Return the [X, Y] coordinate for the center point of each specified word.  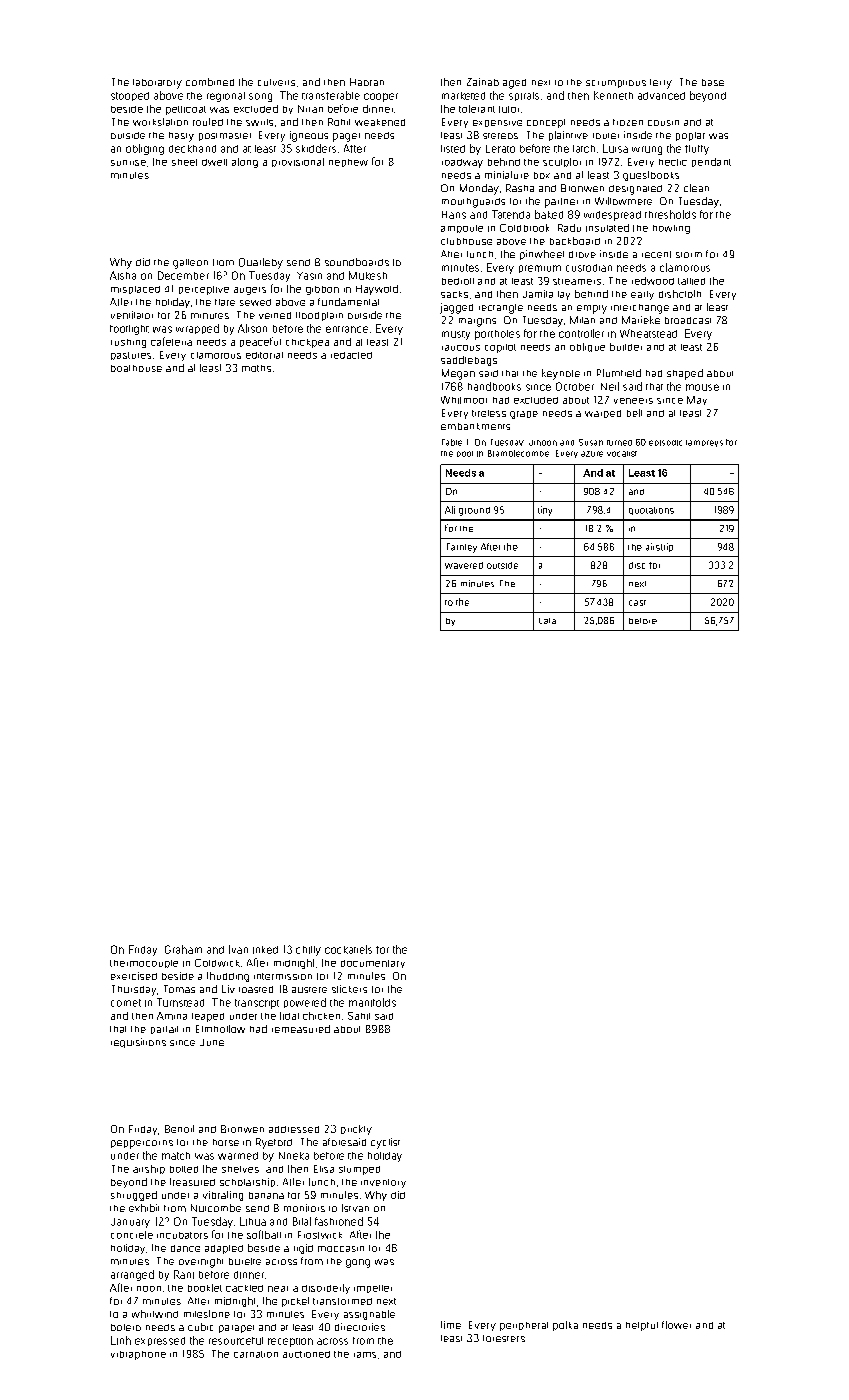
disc [637, 565]
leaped [208, 1017]
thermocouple [144, 964]
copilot [500, 348]
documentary [373, 964]
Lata [547, 621]
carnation [256, 1354]
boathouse [136, 368]
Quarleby [261, 263]
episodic [665, 443]
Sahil [359, 1016]
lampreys [704, 443]
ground [474, 511]
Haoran [367, 82]
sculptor [562, 162]
